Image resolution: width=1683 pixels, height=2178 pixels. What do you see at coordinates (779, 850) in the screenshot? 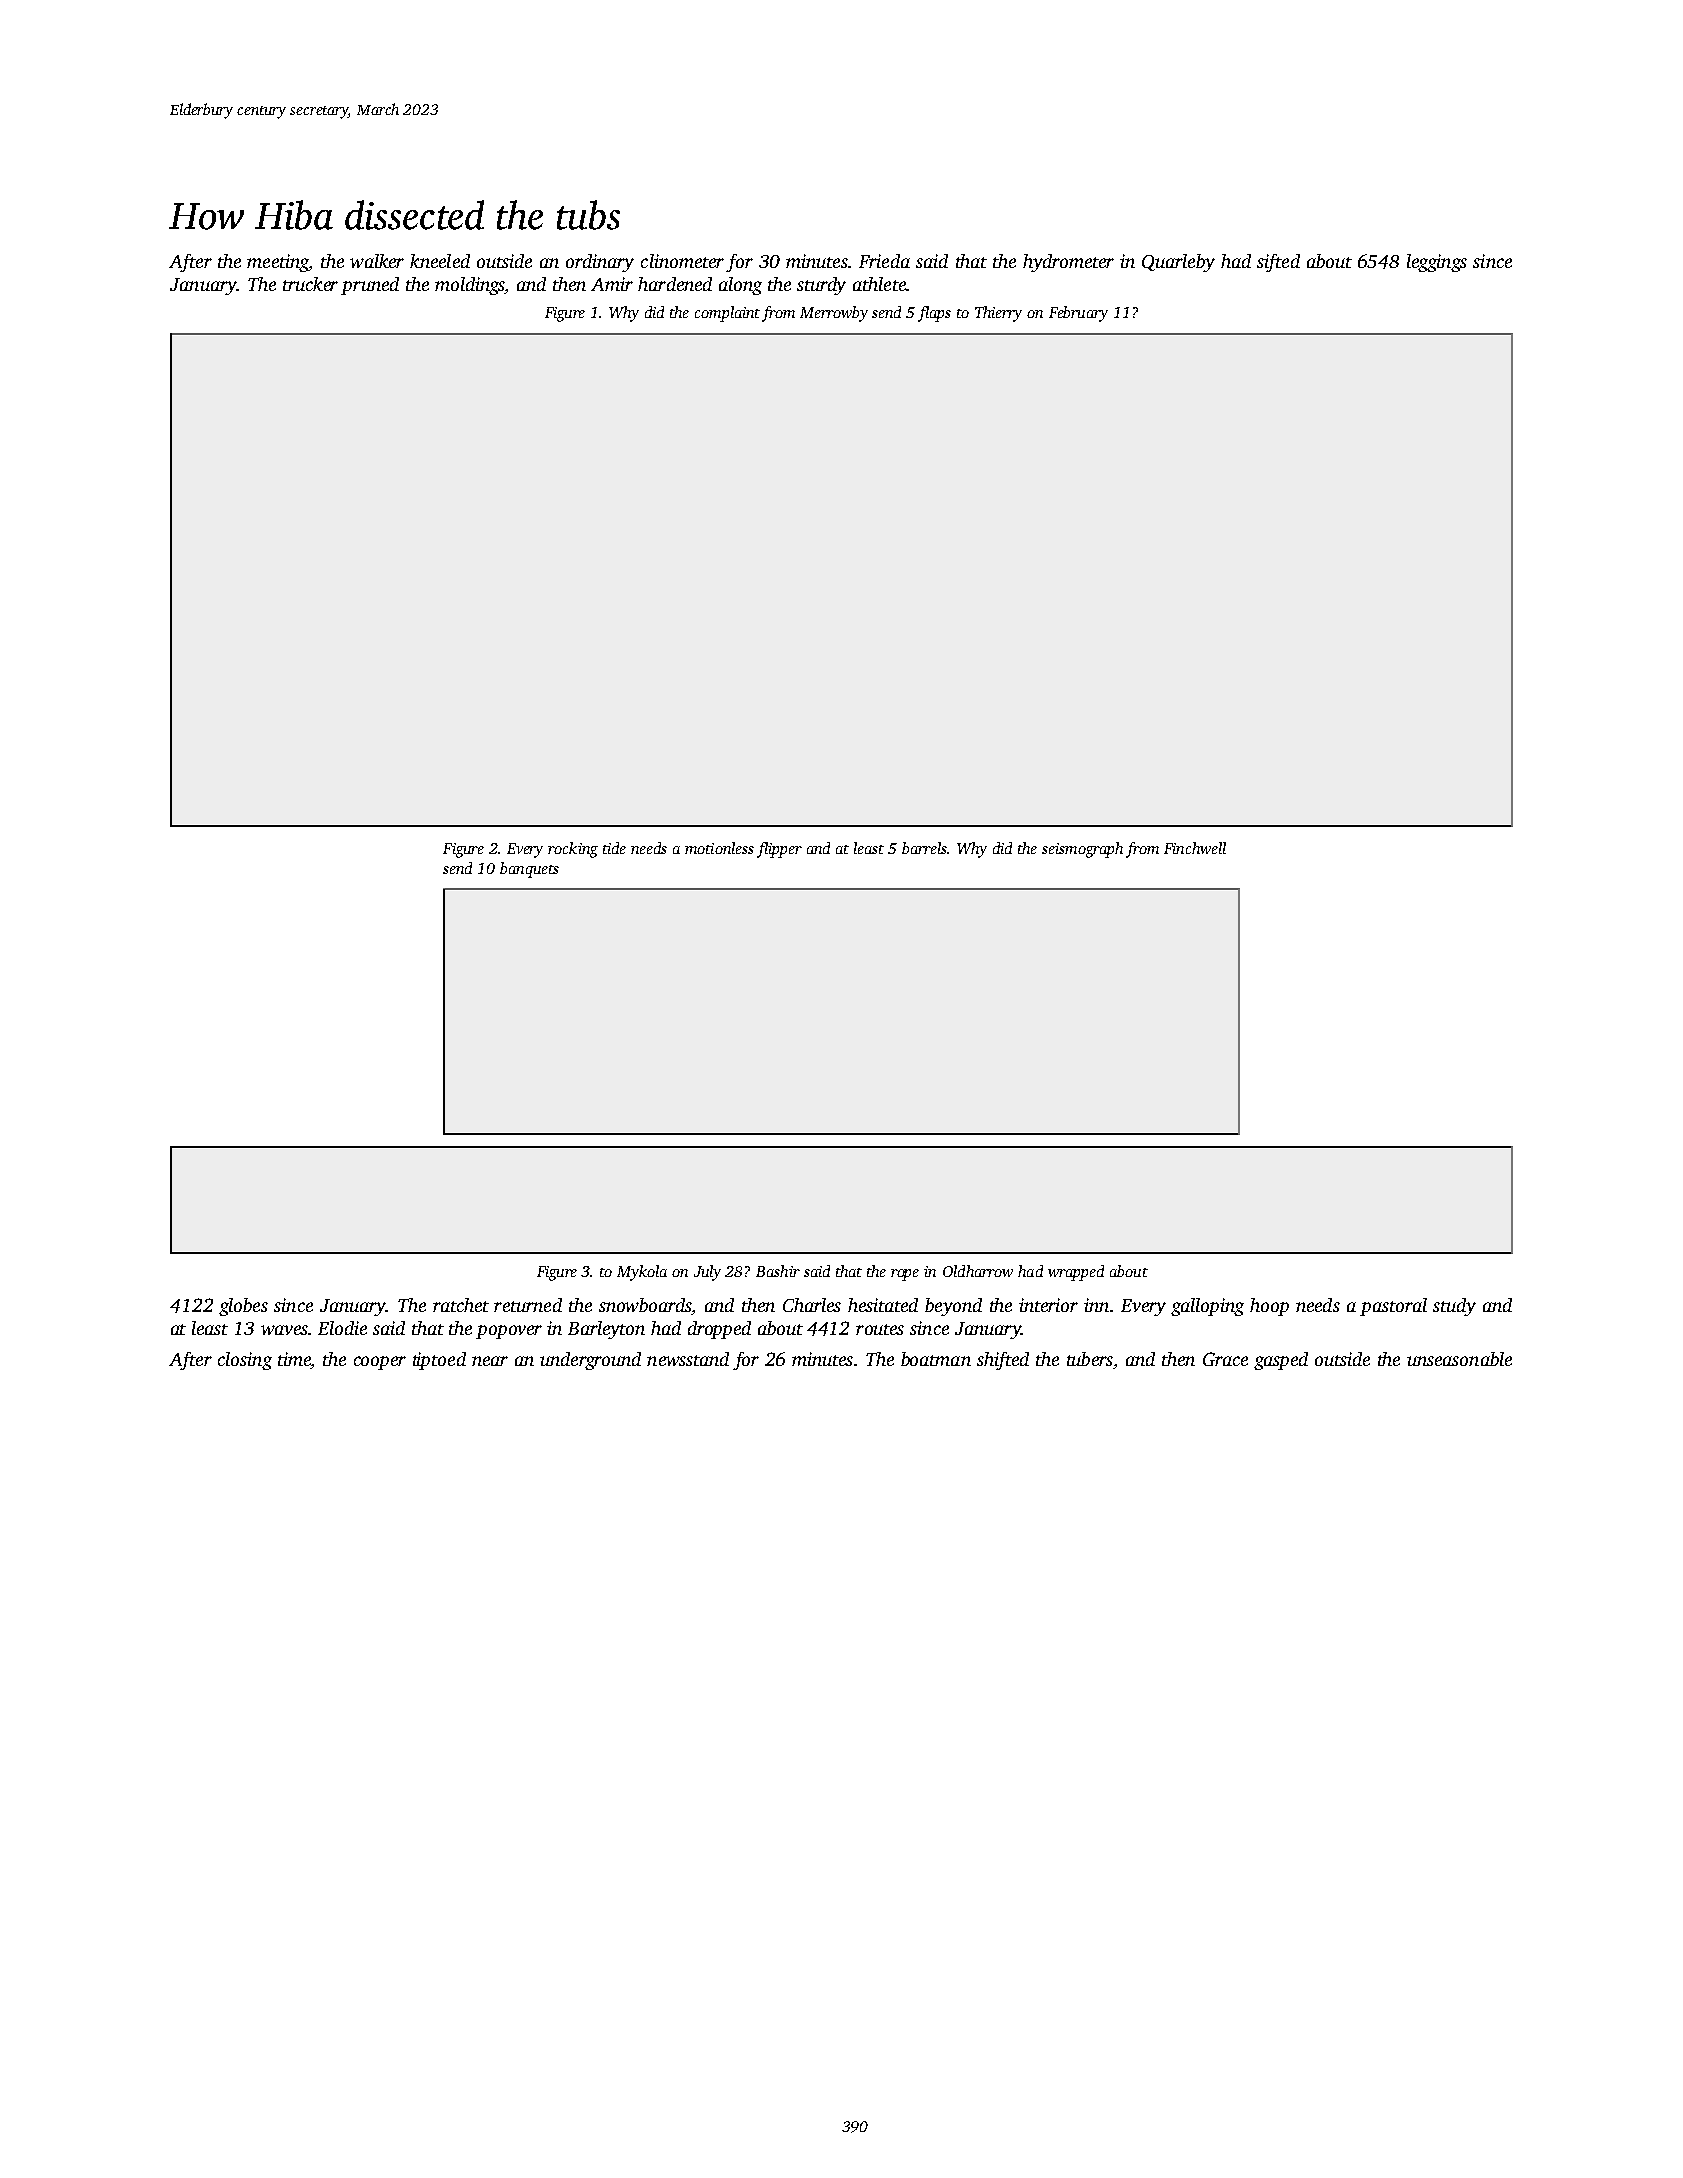
I see `flipper` at bounding box center [779, 850].
